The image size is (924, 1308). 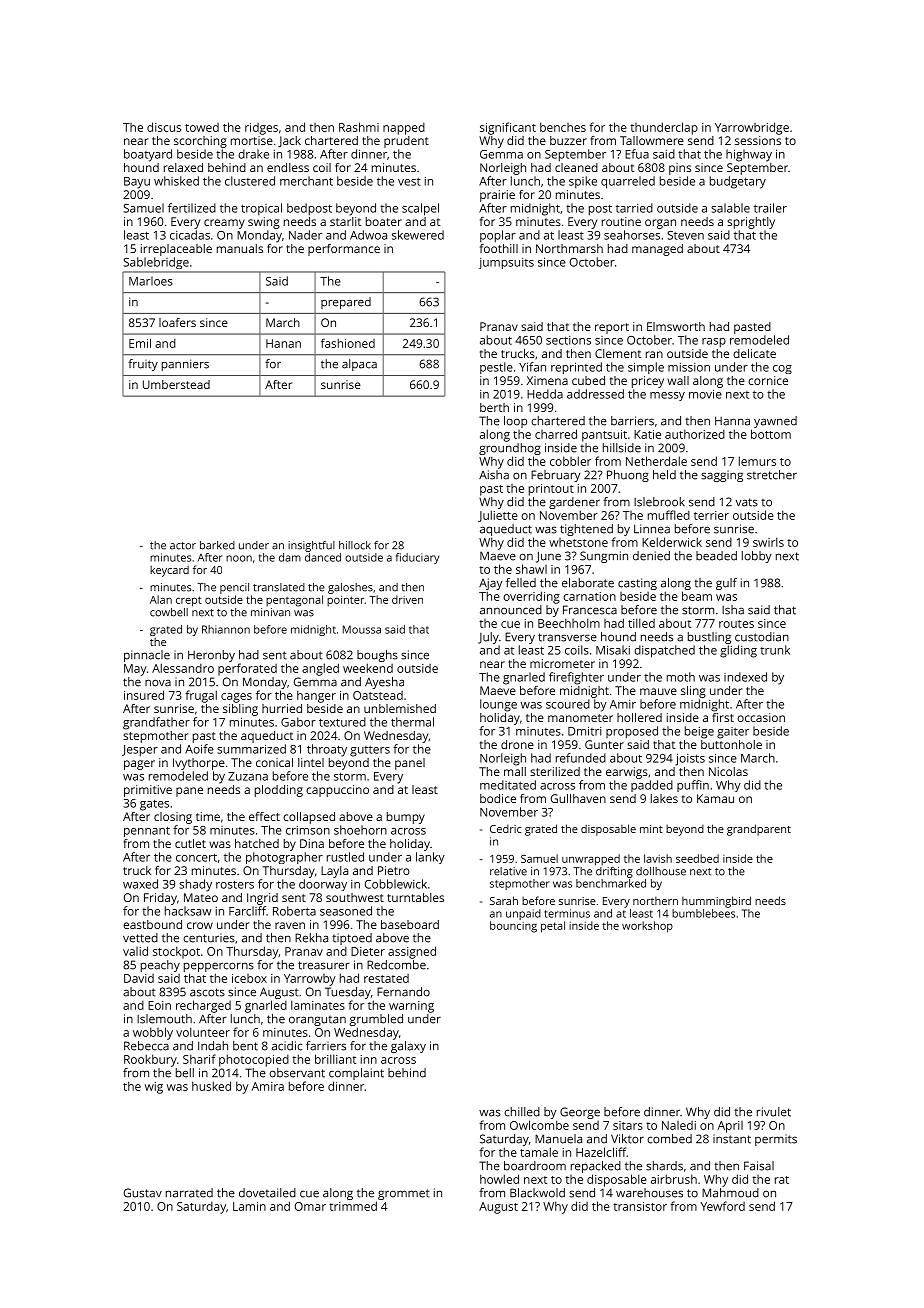 I want to click on airbrush, so click(x=674, y=1179).
